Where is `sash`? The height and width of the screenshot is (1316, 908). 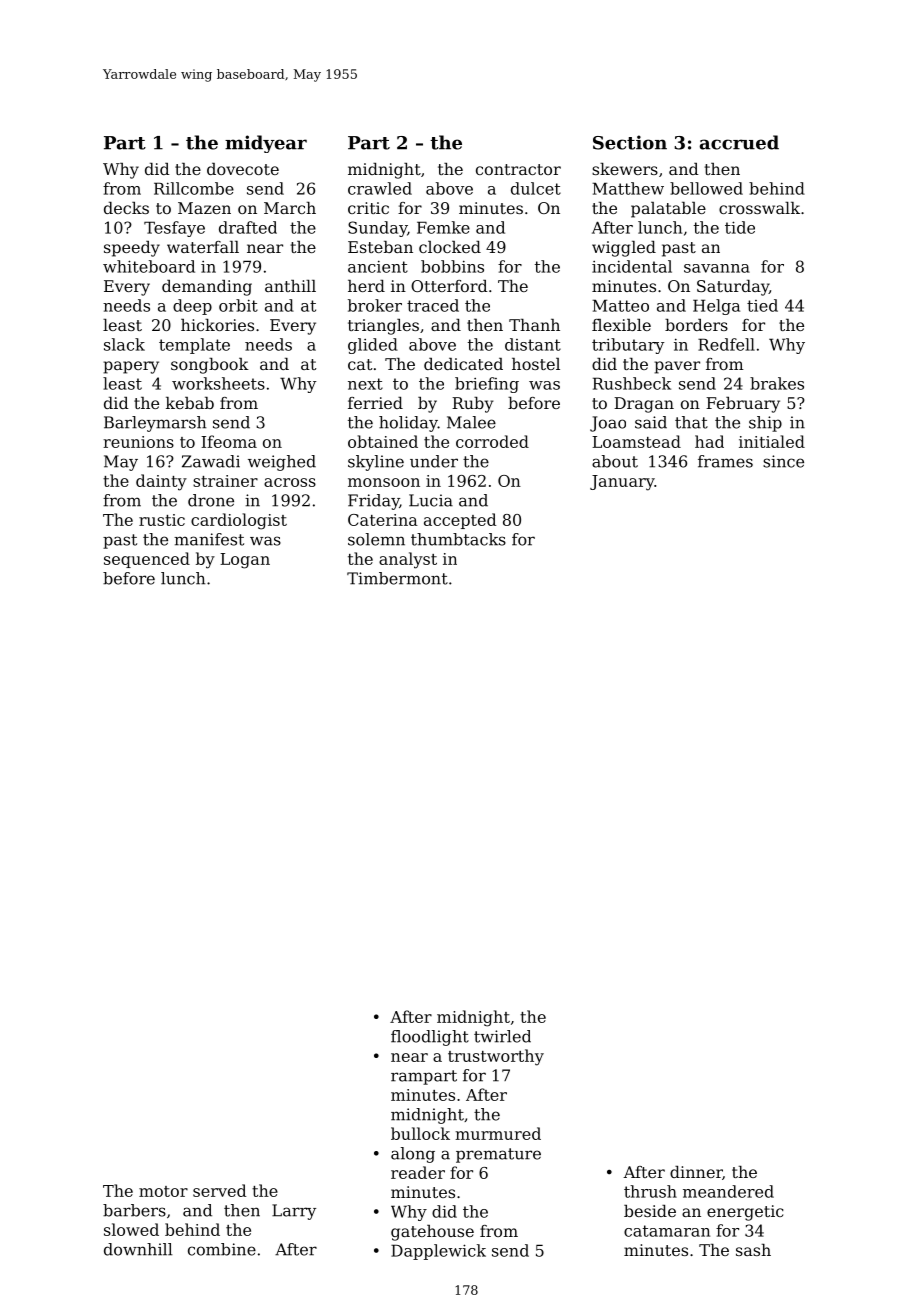 sash is located at coordinates (753, 1250).
